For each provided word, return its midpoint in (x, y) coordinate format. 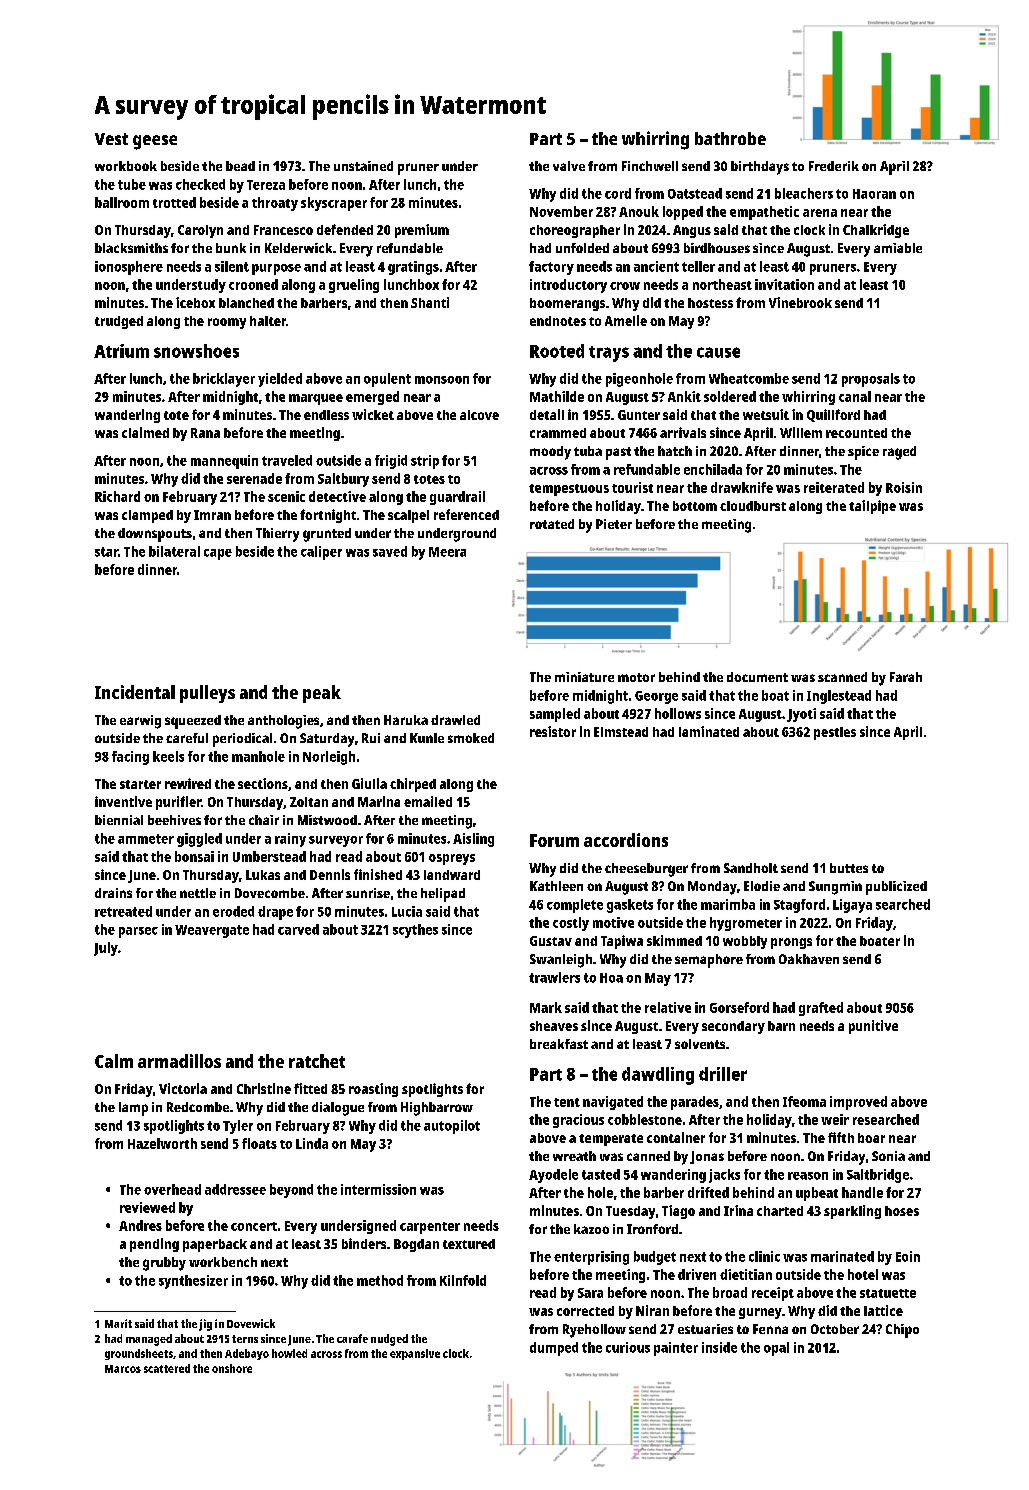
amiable (898, 248)
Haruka (406, 720)
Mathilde (557, 396)
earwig (140, 722)
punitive (873, 1027)
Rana (205, 433)
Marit (118, 1323)
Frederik (834, 166)
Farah (906, 677)
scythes (415, 931)
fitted (310, 1088)
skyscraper (334, 204)
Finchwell (650, 166)
